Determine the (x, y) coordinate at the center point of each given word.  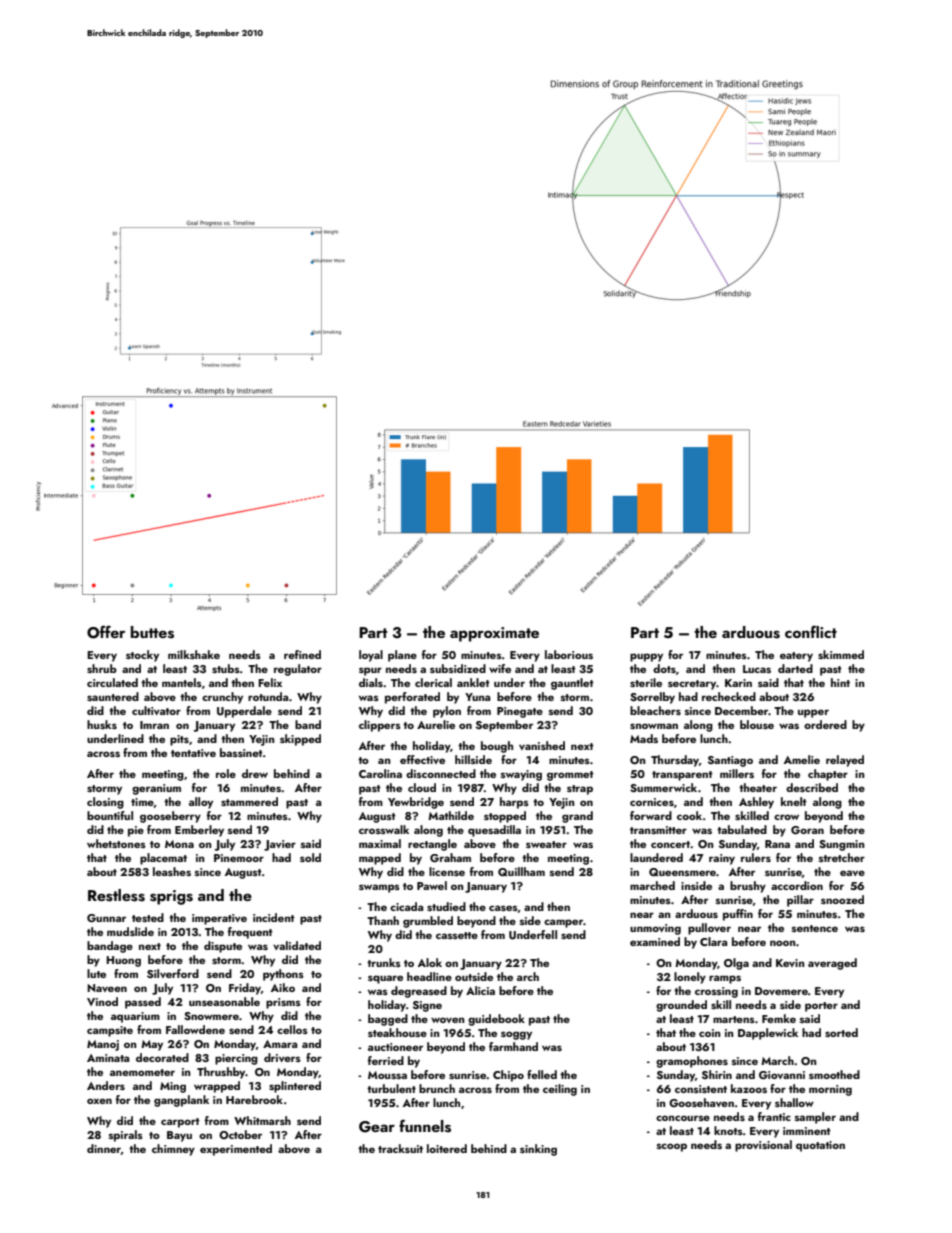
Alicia (480, 990)
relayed (845, 761)
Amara (280, 1044)
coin (709, 1033)
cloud (422, 787)
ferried (386, 1060)
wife (500, 668)
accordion (797, 885)
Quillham (521, 871)
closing (105, 803)
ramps (725, 979)
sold (310, 857)
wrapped (217, 1087)
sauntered (113, 696)
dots (664, 668)
